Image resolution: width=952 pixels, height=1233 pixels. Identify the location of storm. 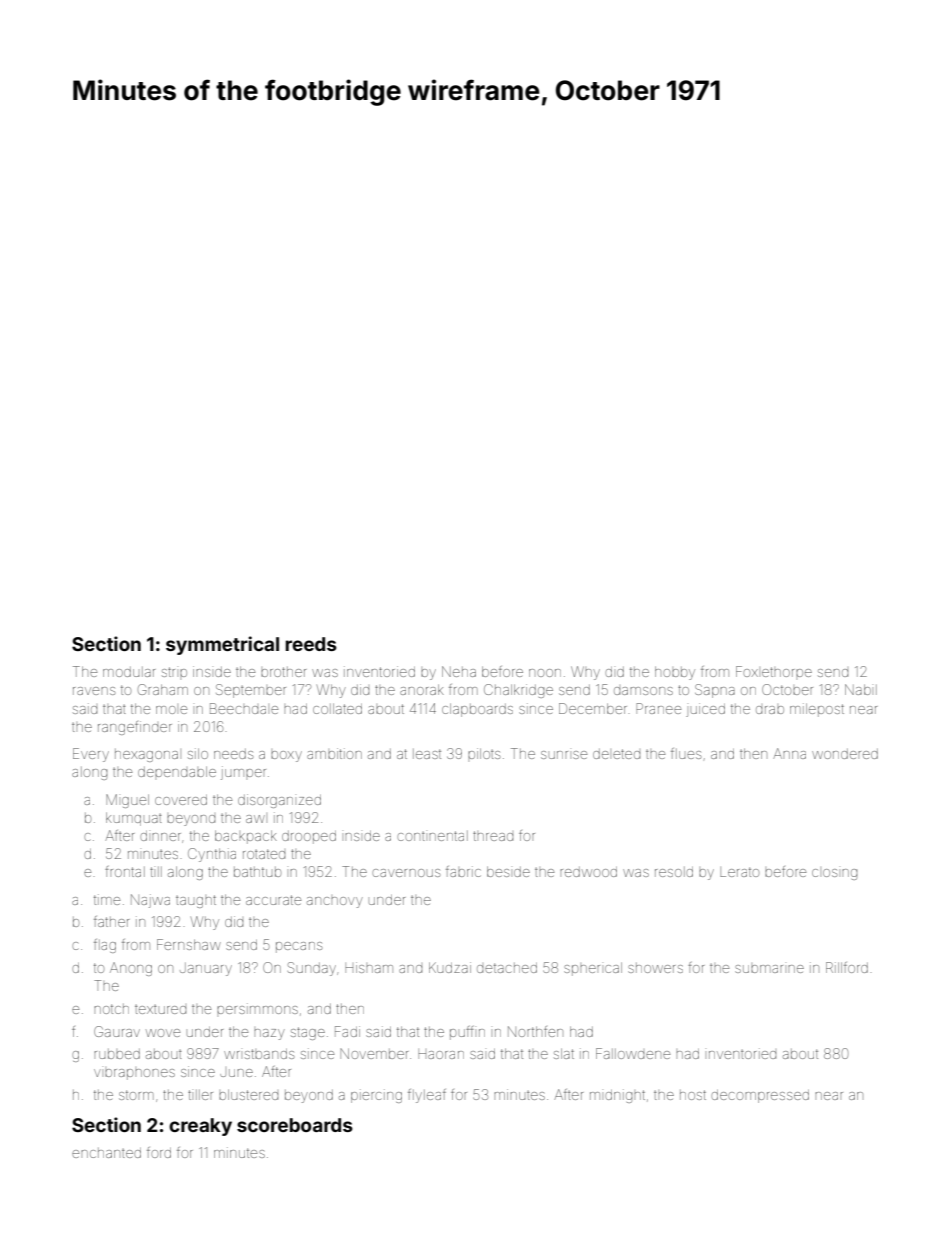
(136, 1095).
